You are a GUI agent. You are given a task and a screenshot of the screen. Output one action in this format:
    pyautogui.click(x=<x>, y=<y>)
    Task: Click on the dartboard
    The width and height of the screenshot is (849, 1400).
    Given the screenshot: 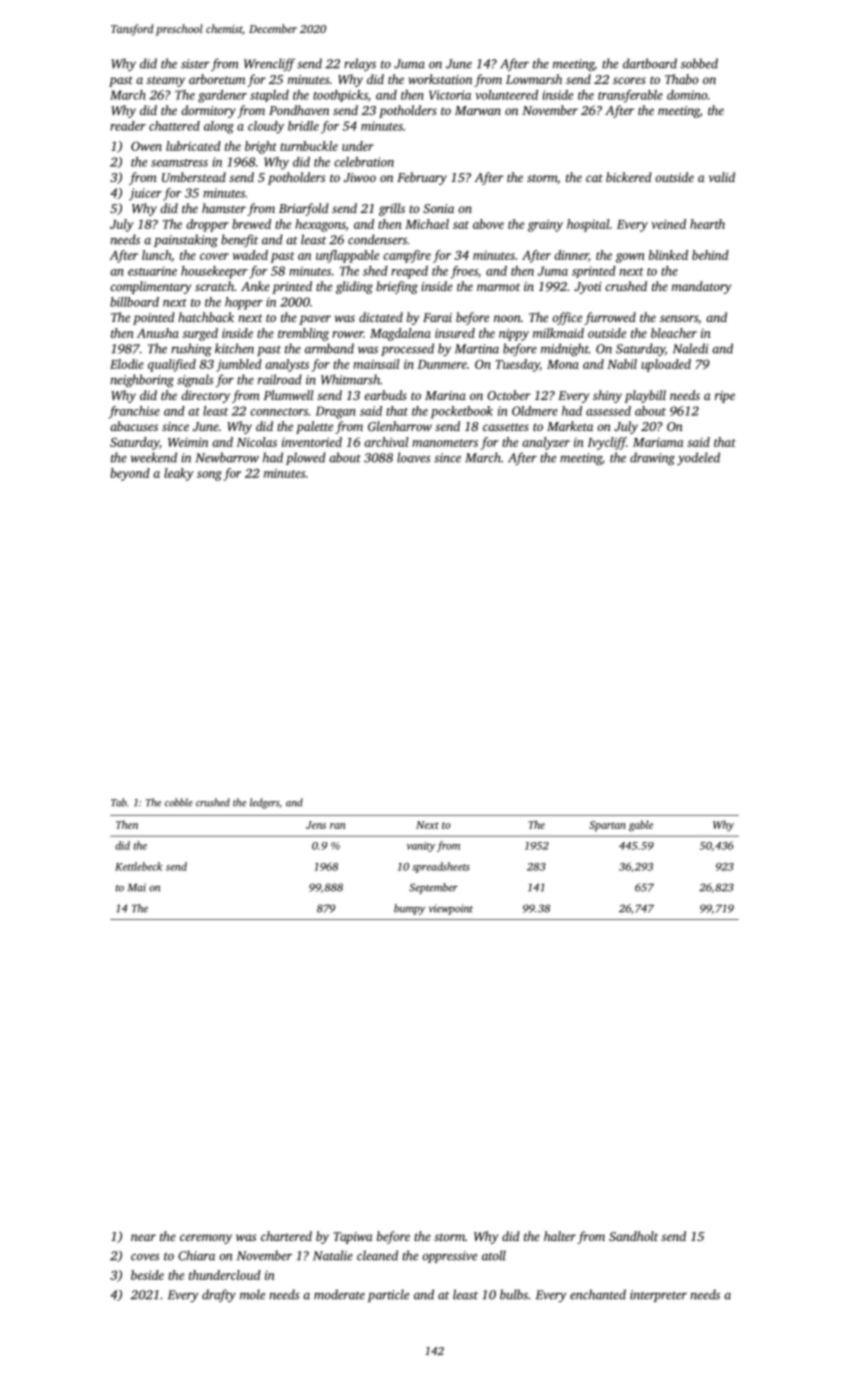 What is the action you would take?
    pyautogui.click(x=650, y=63)
